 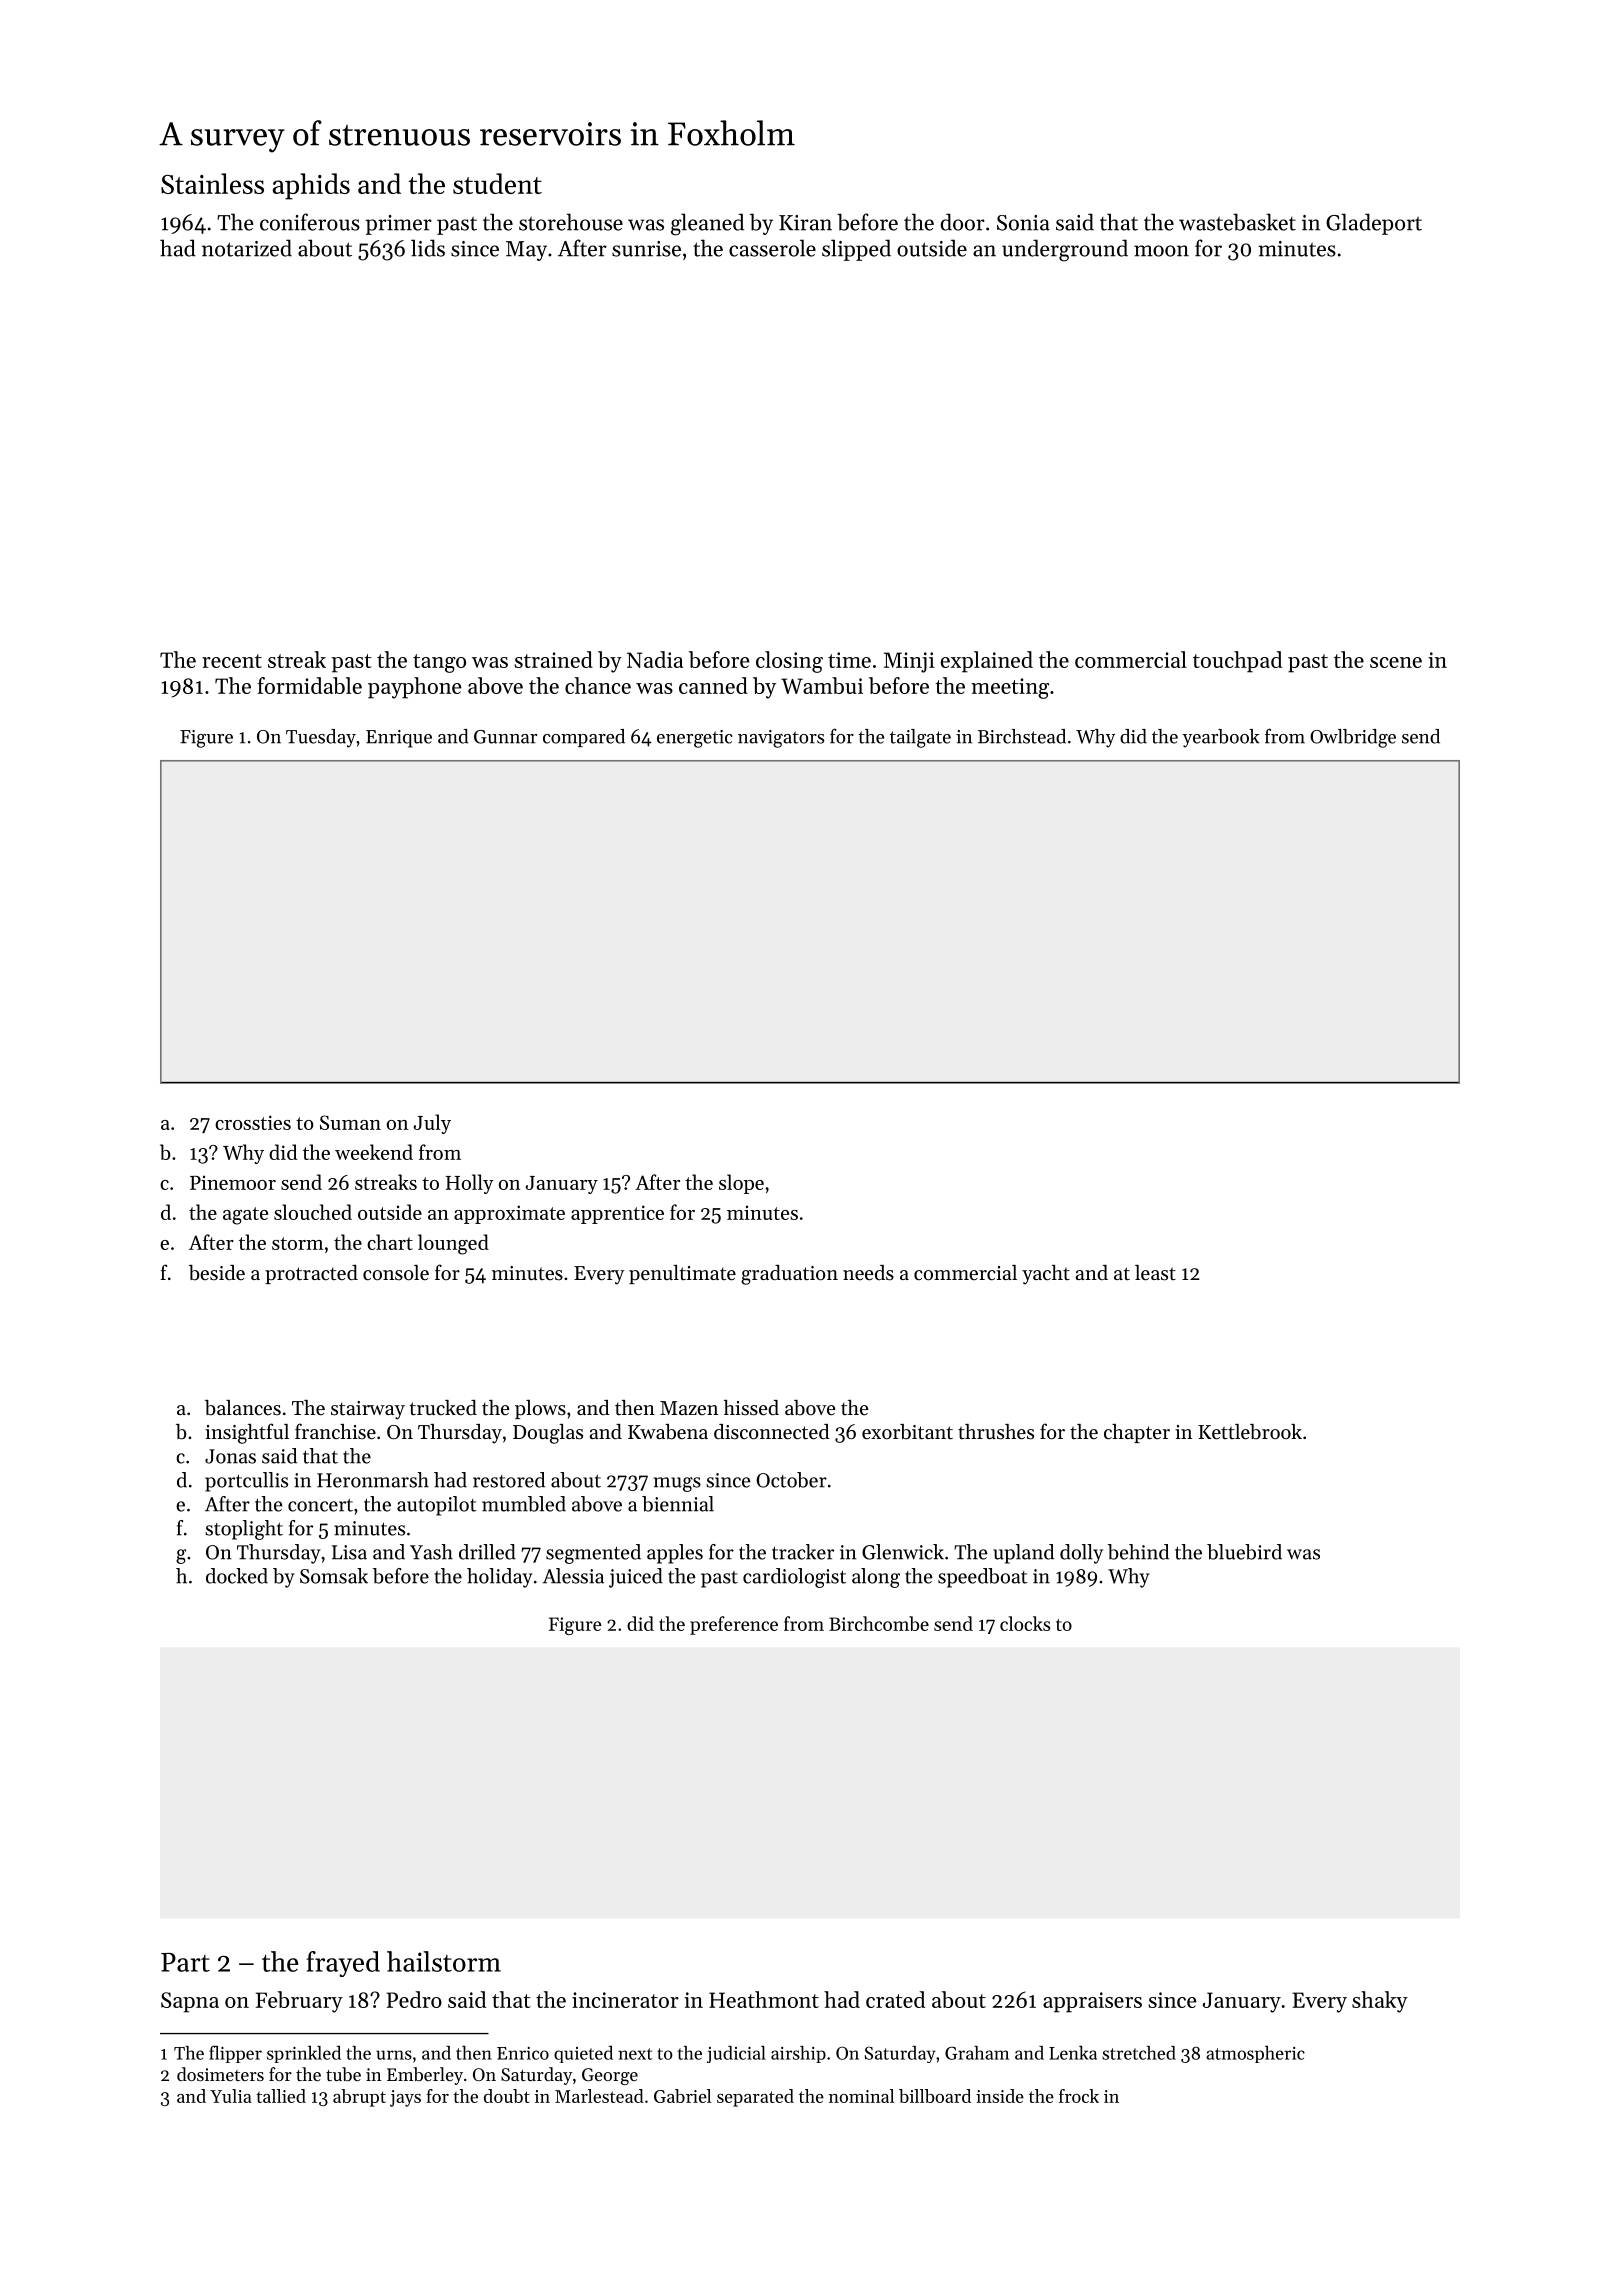 What do you see at coordinates (1155, 1273) in the screenshot?
I see `least` at bounding box center [1155, 1273].
